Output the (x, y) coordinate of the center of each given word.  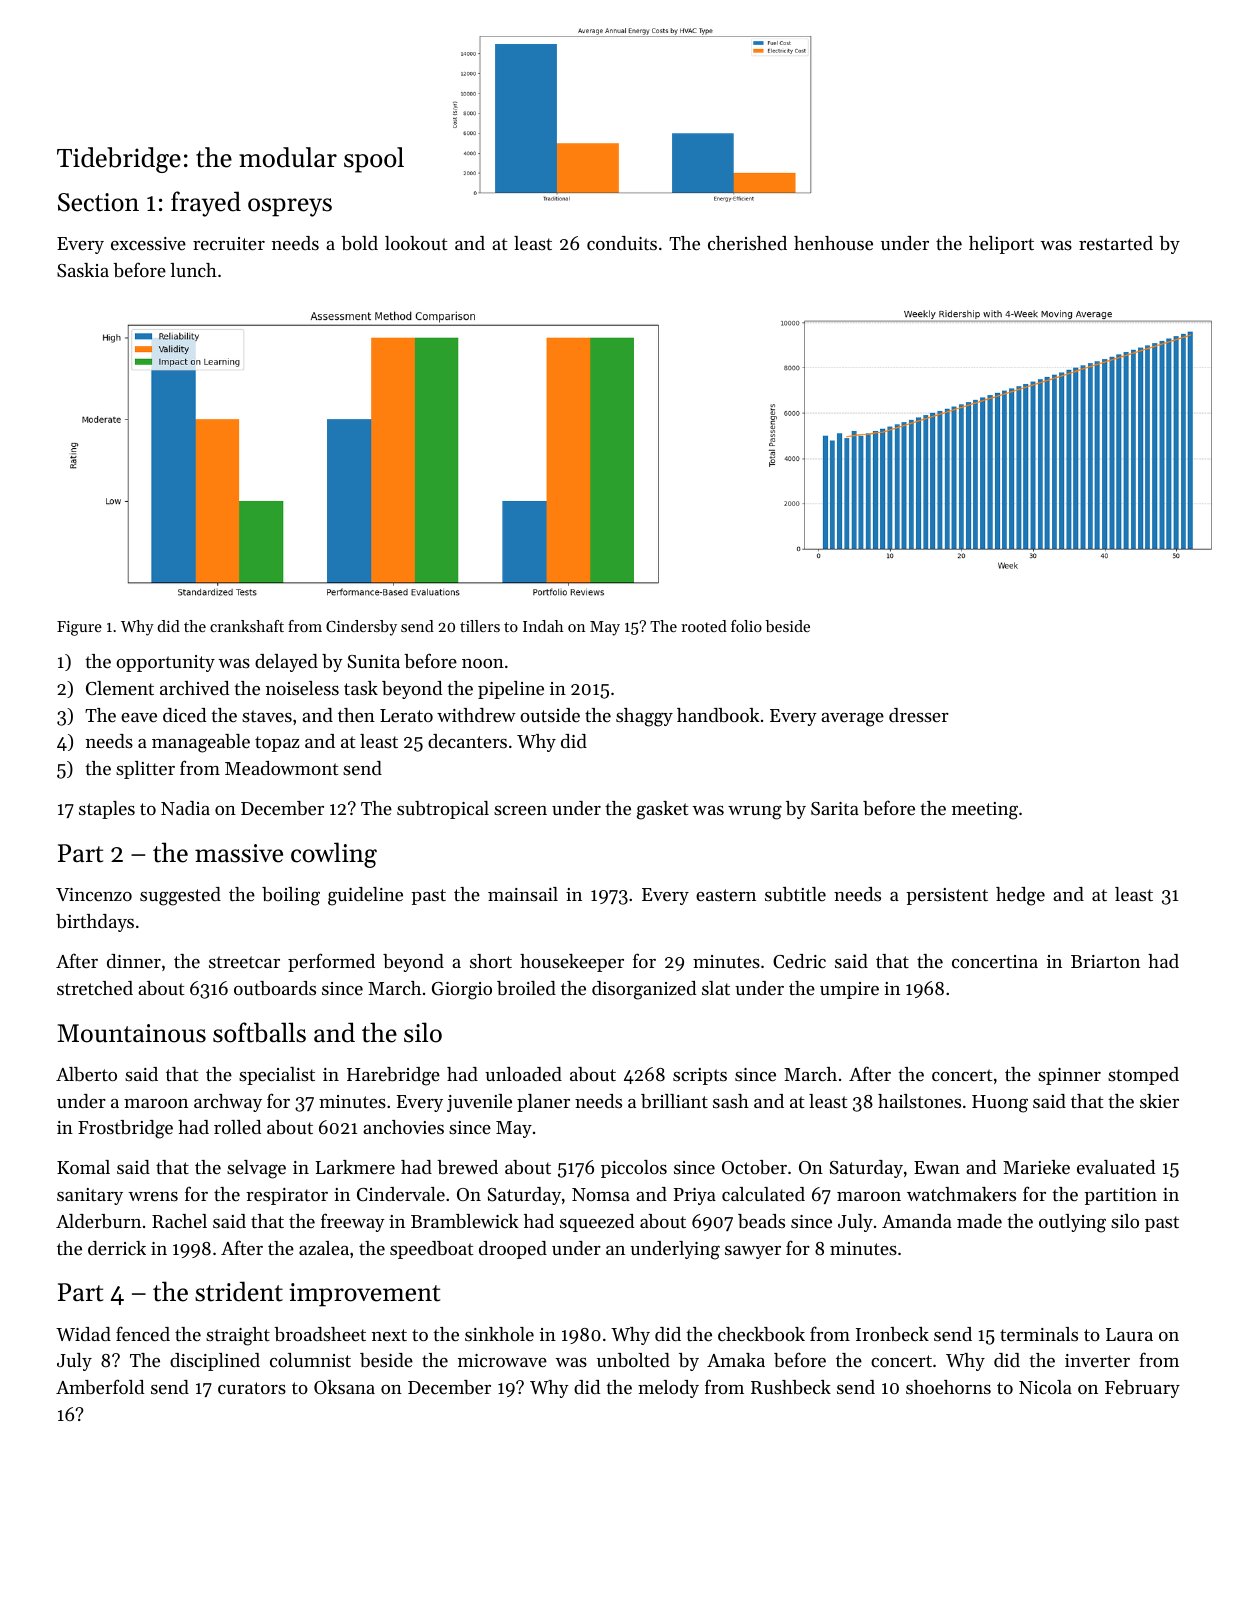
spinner (1069, 1076)
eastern (726, 895)
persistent (947, 896)
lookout (416, 243)
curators (252, 1388)
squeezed (597, 1223)
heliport (1001, 245)
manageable (201, 743)
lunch (193, 270)
